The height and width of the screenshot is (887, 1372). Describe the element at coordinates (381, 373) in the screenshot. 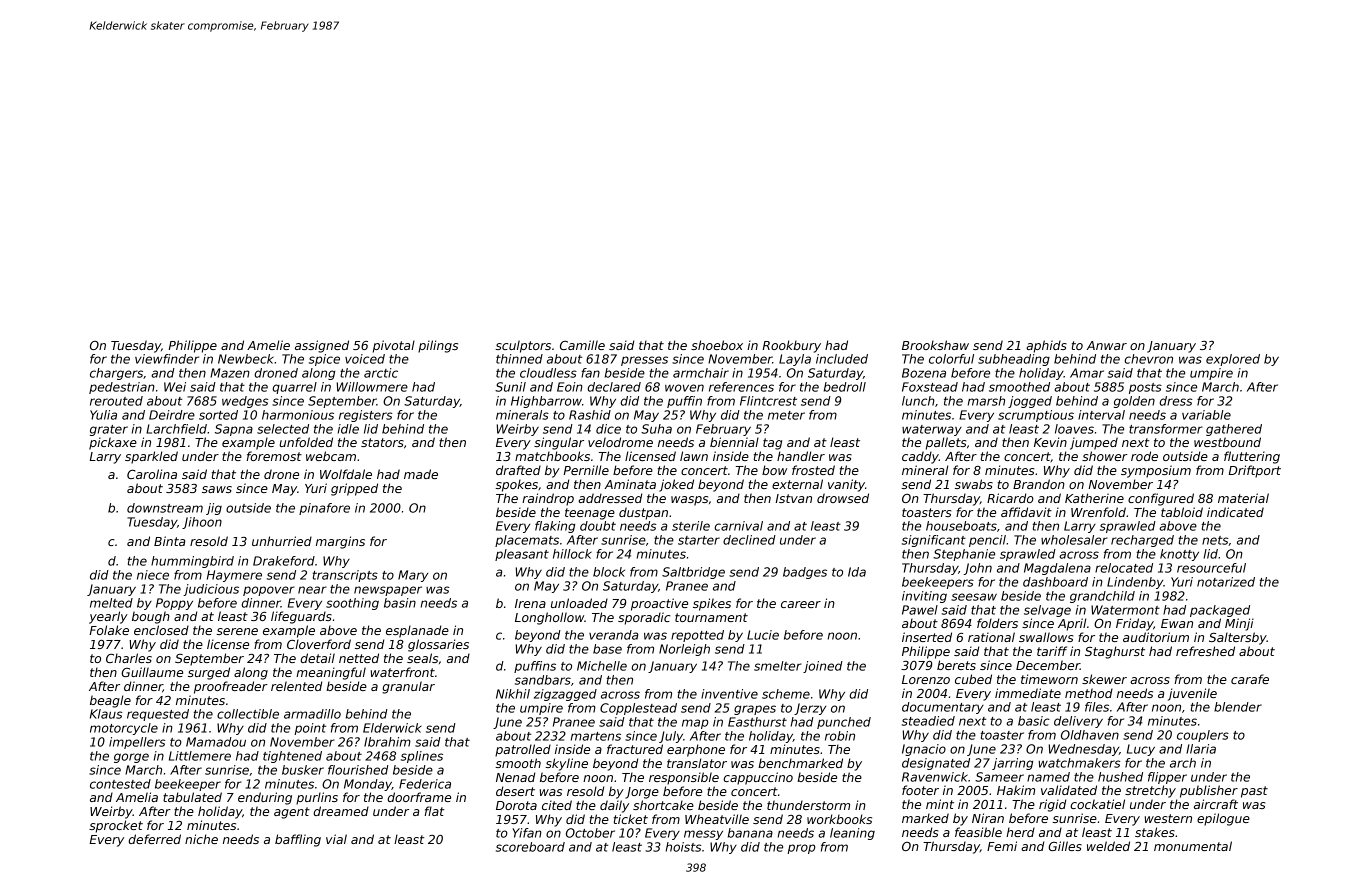

I see `arctic` at that location.
